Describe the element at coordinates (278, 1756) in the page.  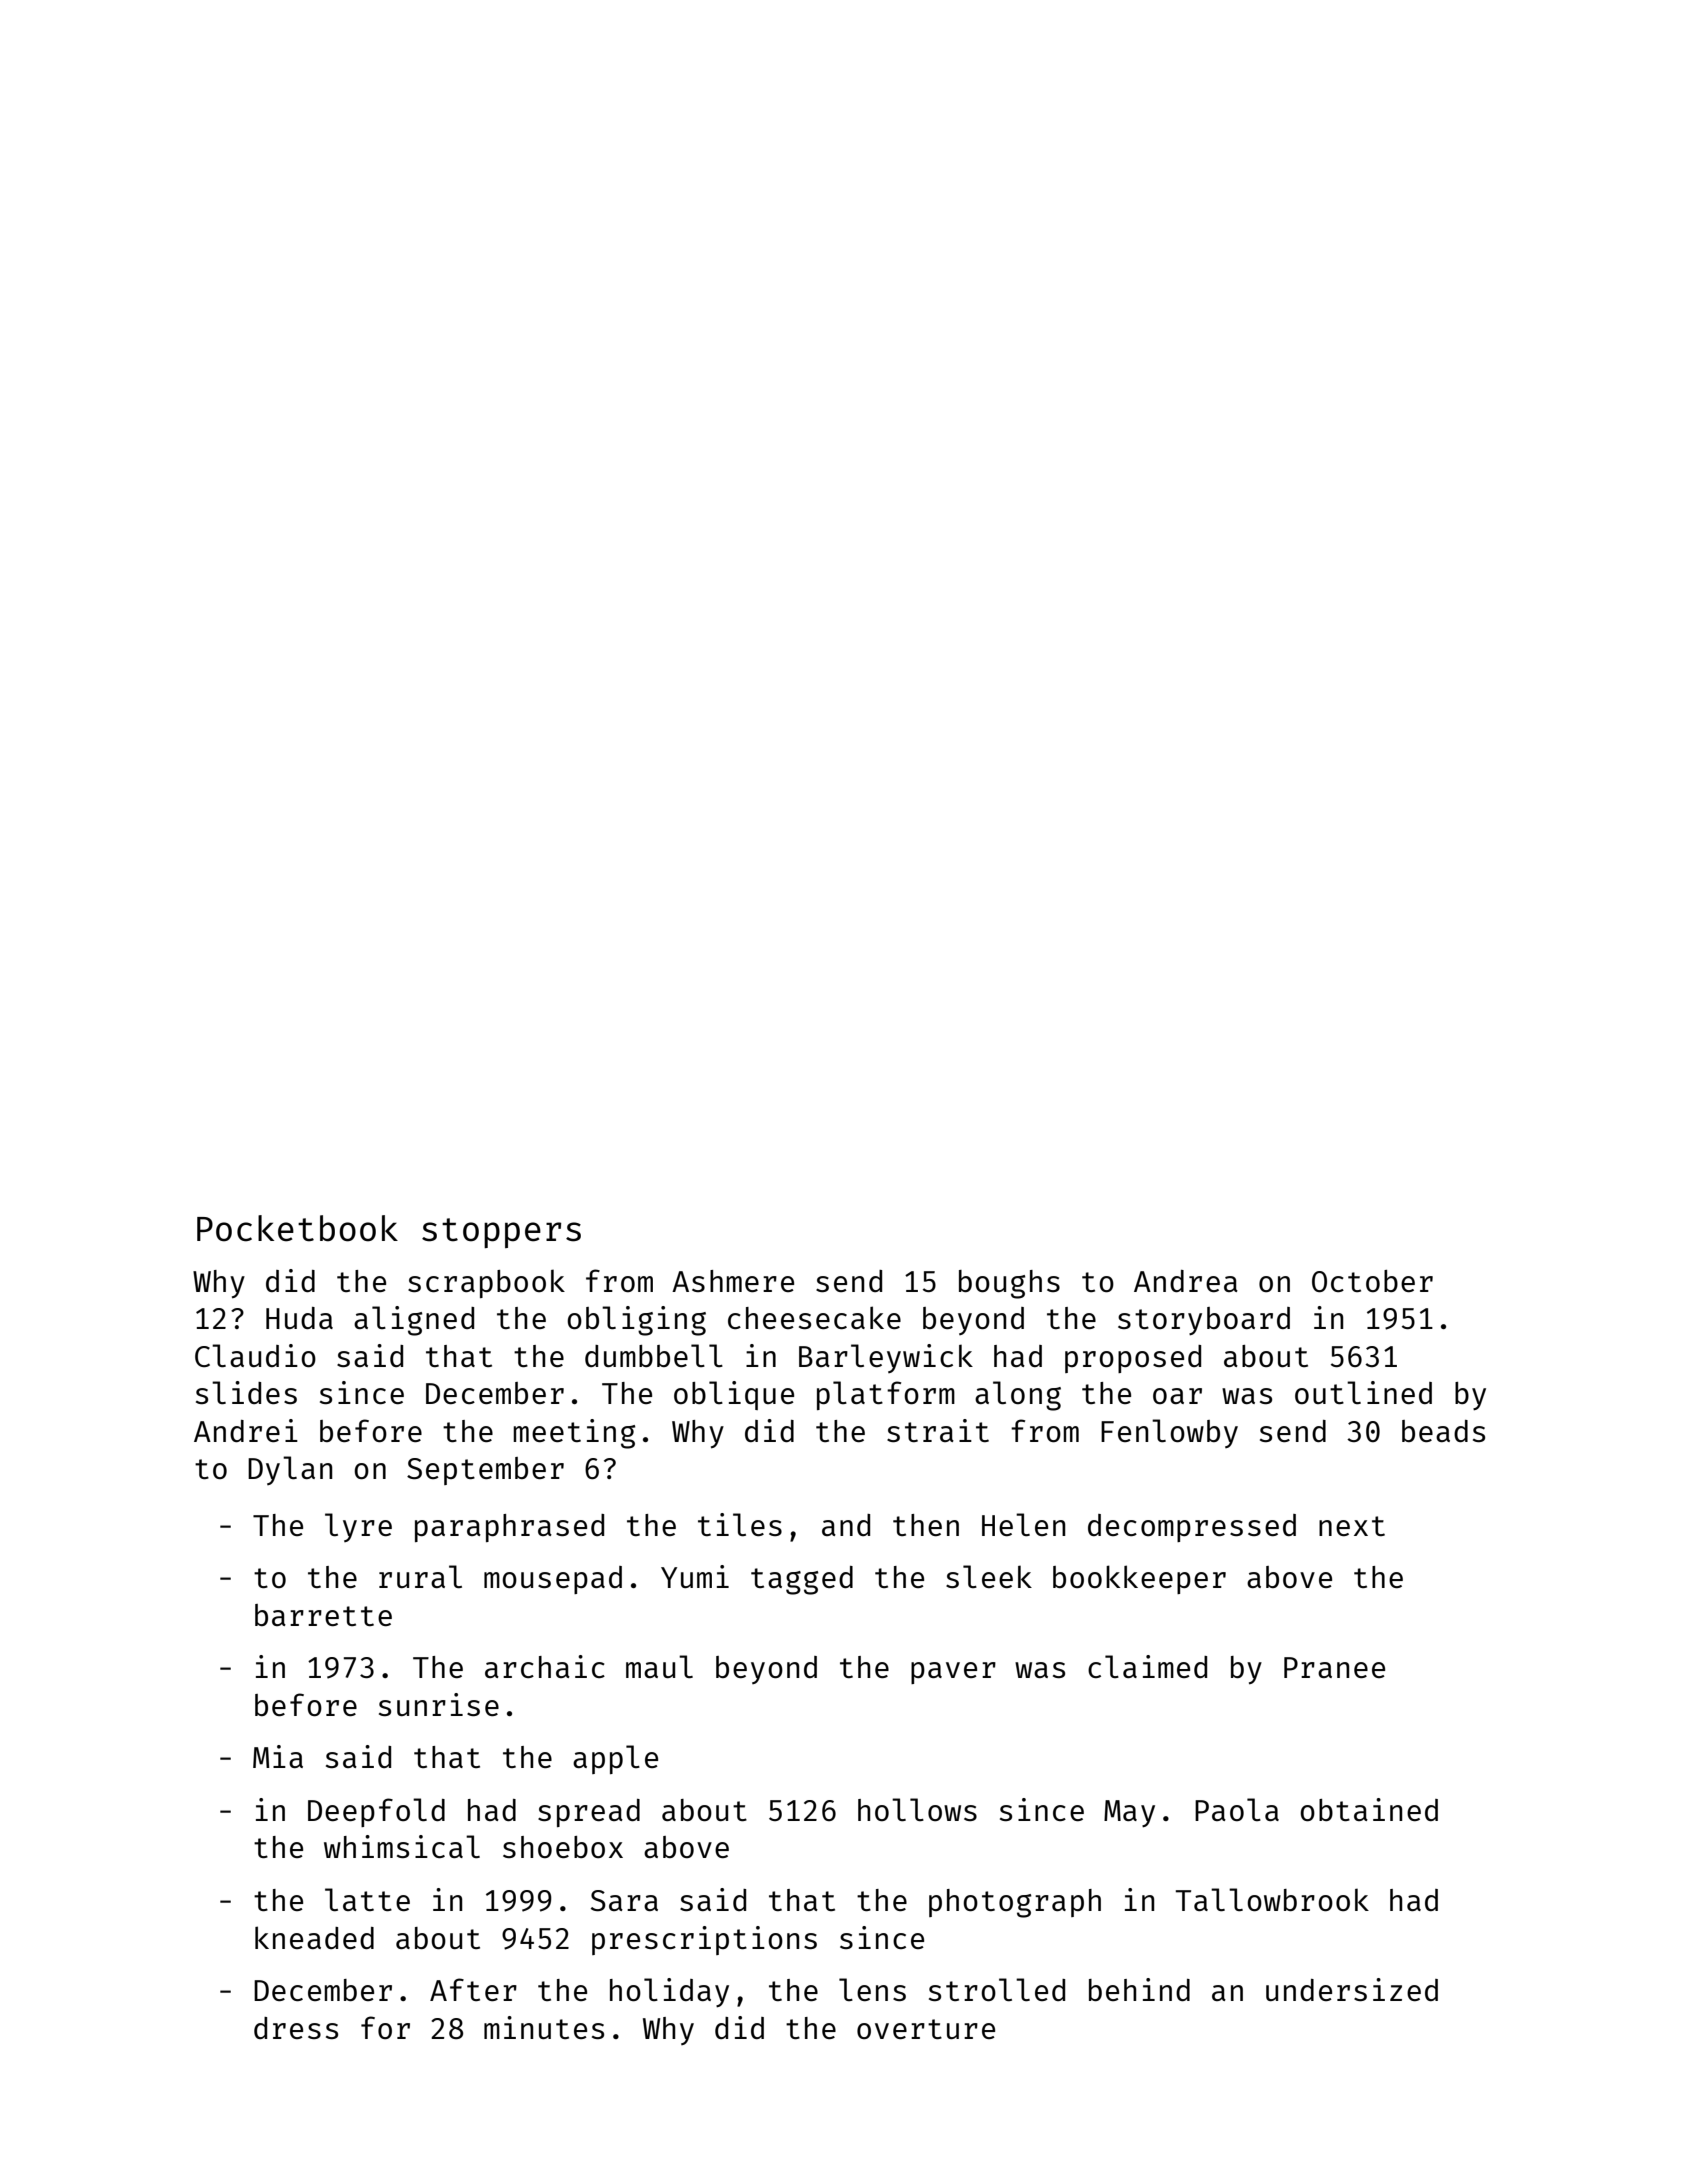
I see `Mia` at that location.
